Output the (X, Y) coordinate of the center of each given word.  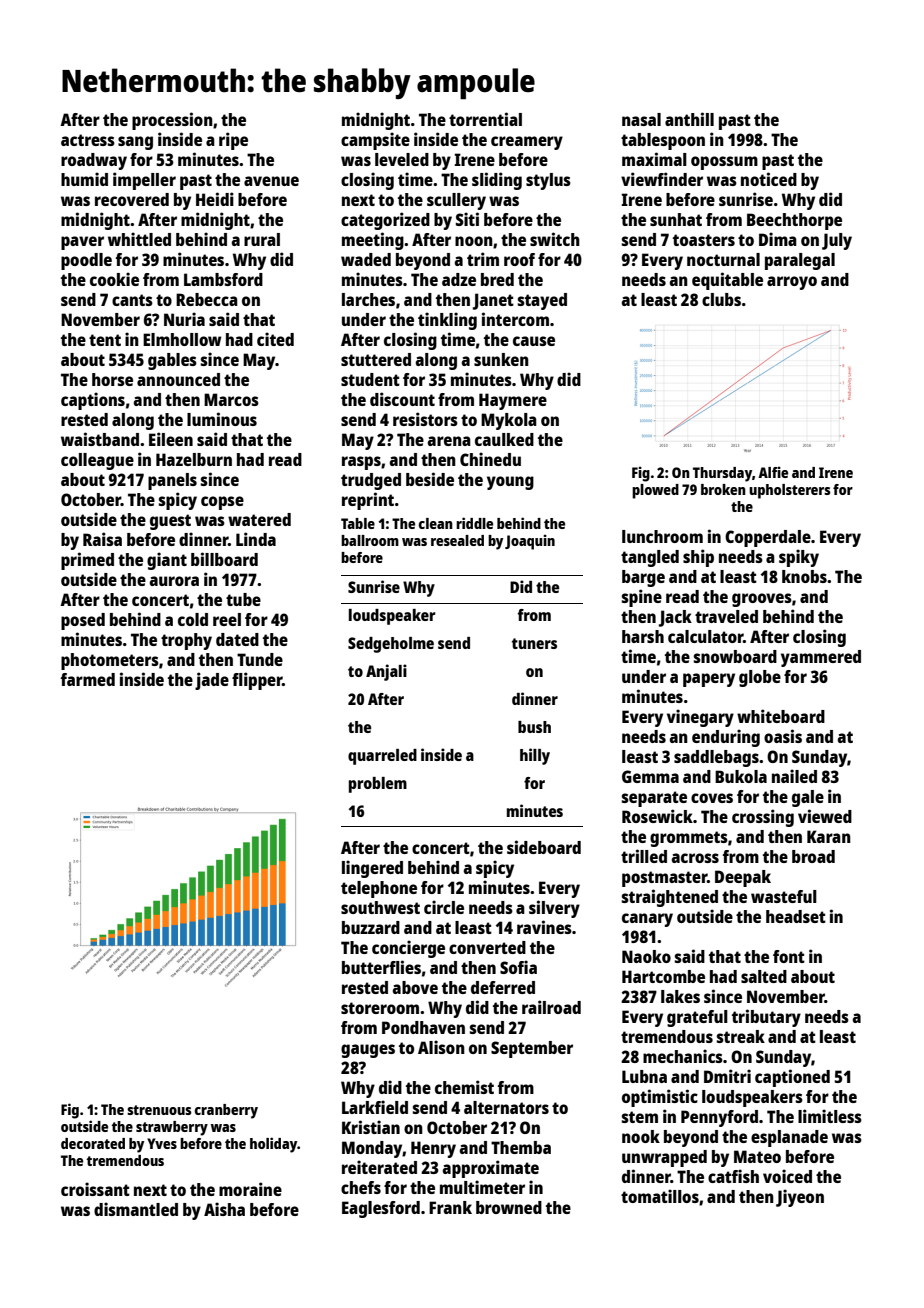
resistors (425, 419)
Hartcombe (663, 976)
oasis (783, 736)
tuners (534, 643)
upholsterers (790, 491)
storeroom (380, 1008)
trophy (186, 641)
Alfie (773, 472)
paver (82, 243)
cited (275, 339)
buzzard (371, 927)
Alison (441, 1047)
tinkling (447, 321)
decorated (93, 1143)
